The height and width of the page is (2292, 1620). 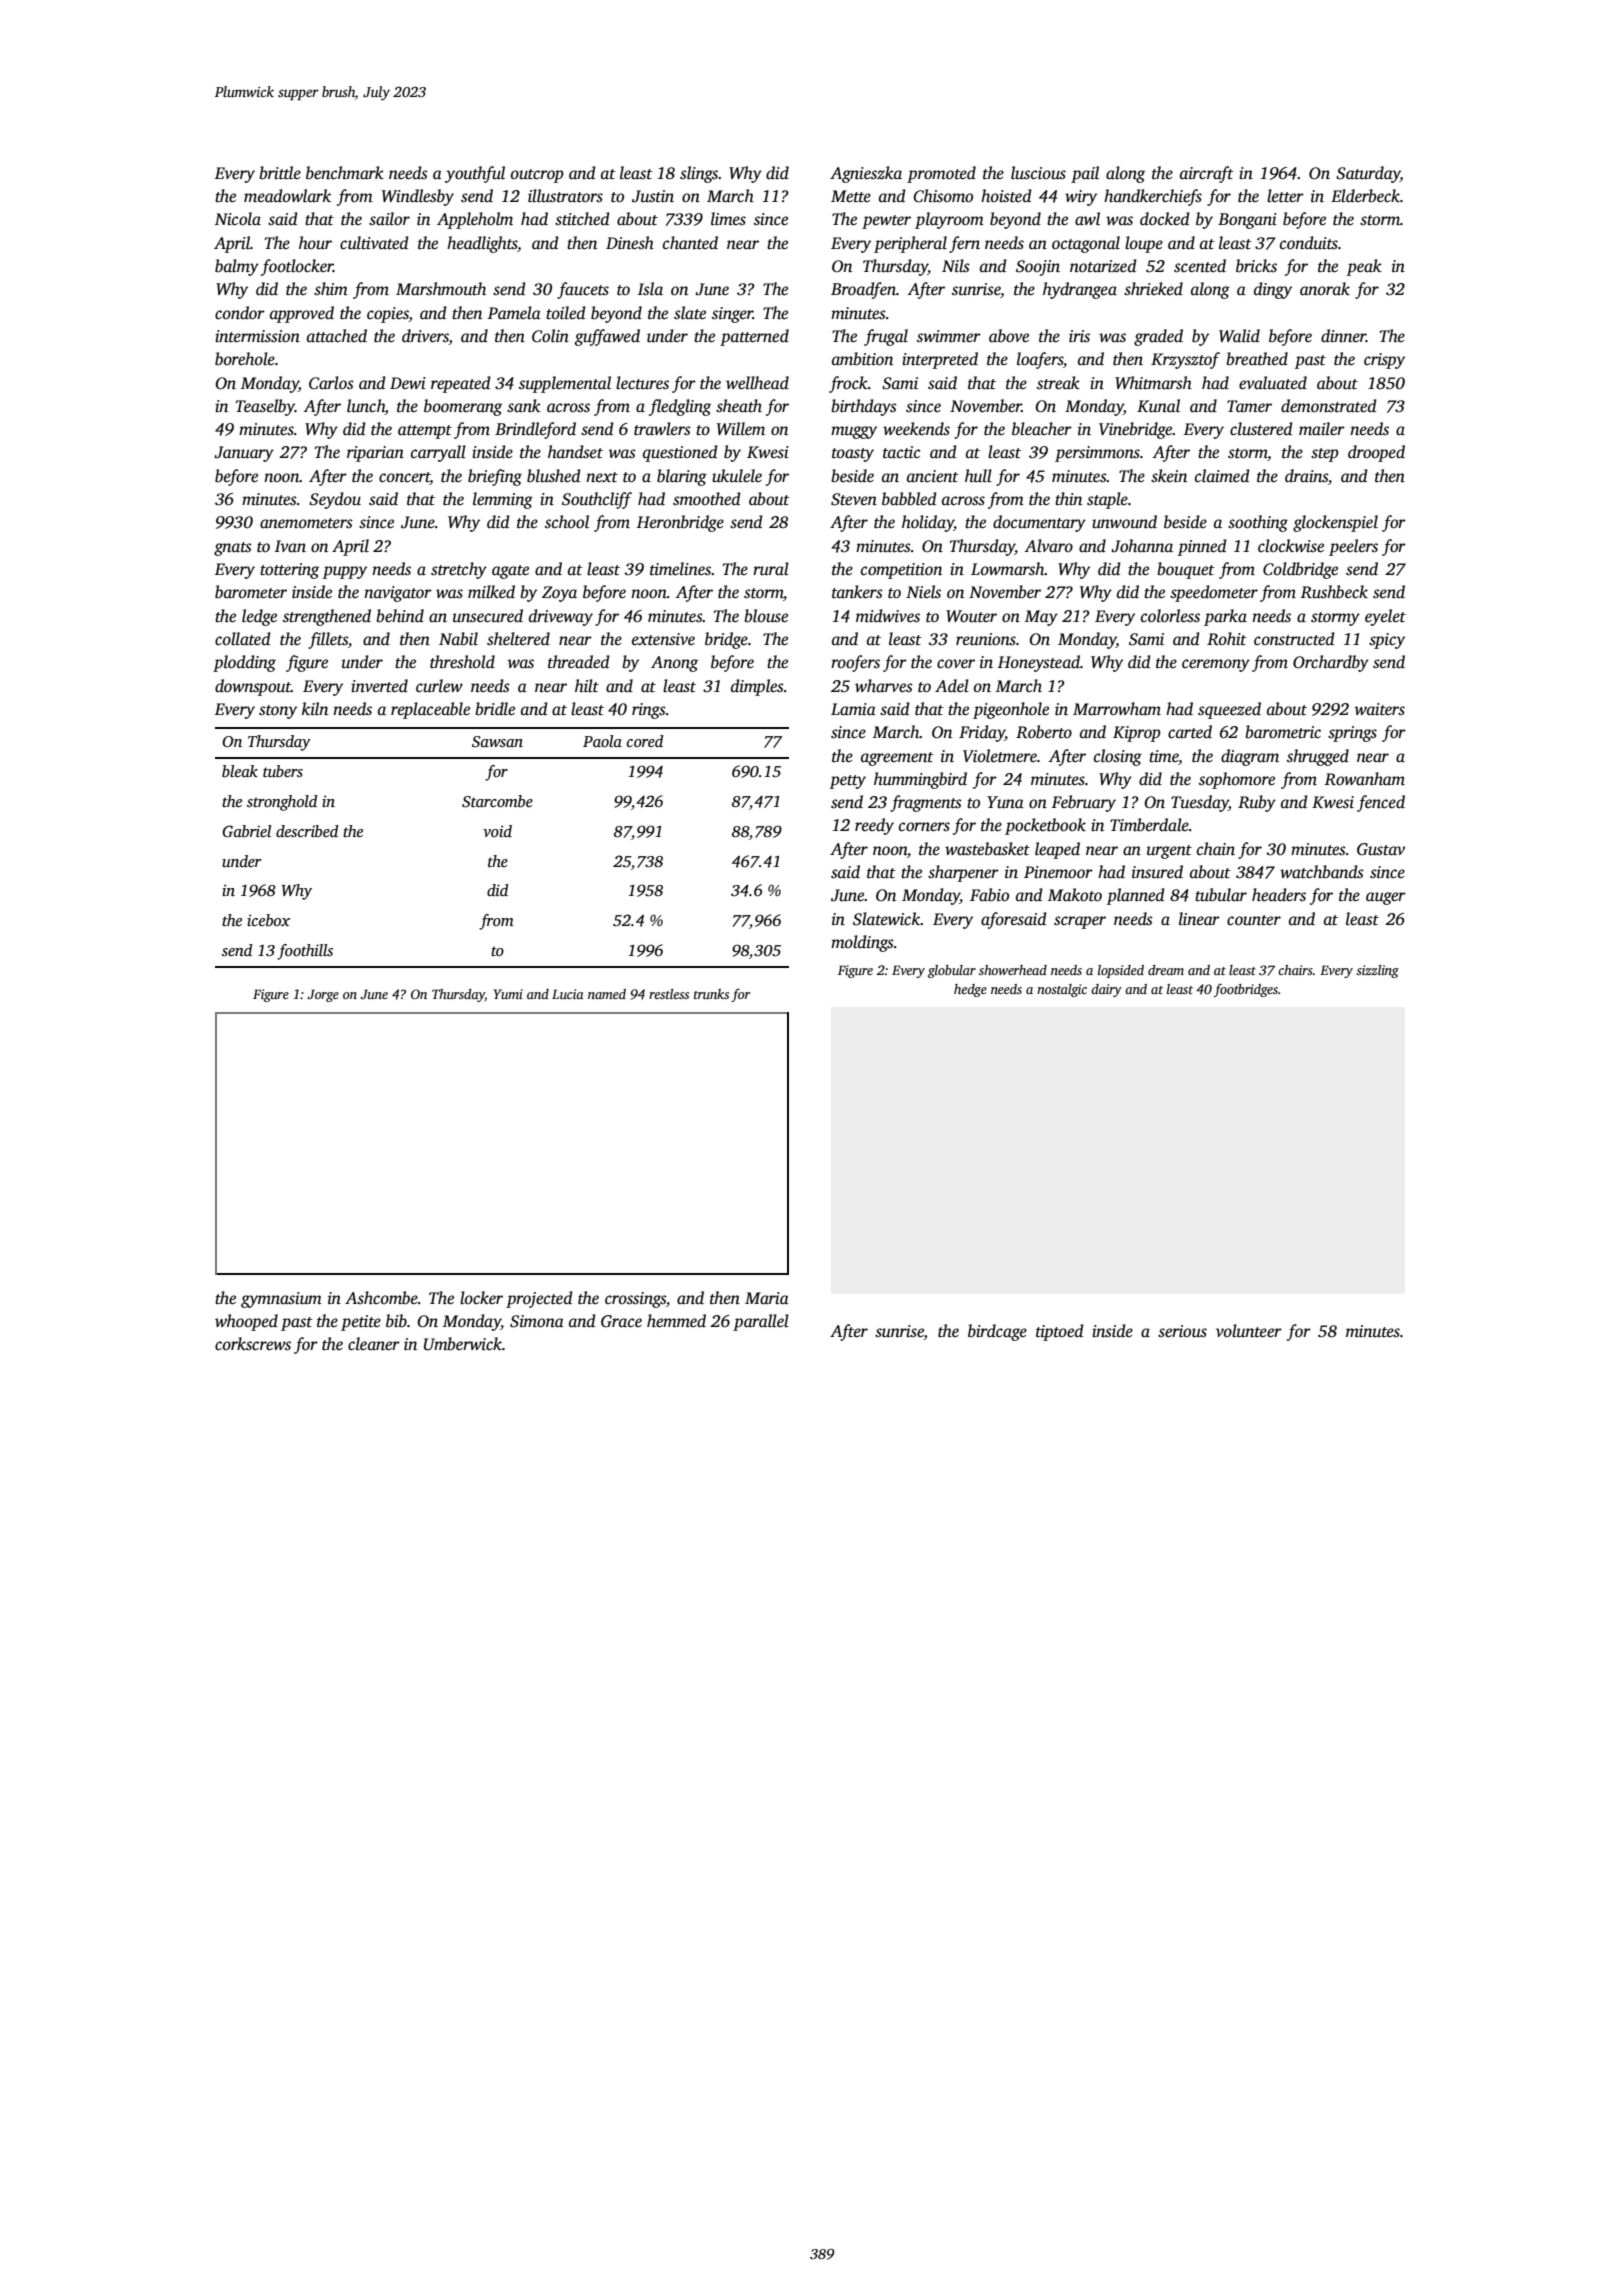 What do you see at coordinates (1038, 173) in the page?
I see `luscious` at bounding box center [1038, 173].
